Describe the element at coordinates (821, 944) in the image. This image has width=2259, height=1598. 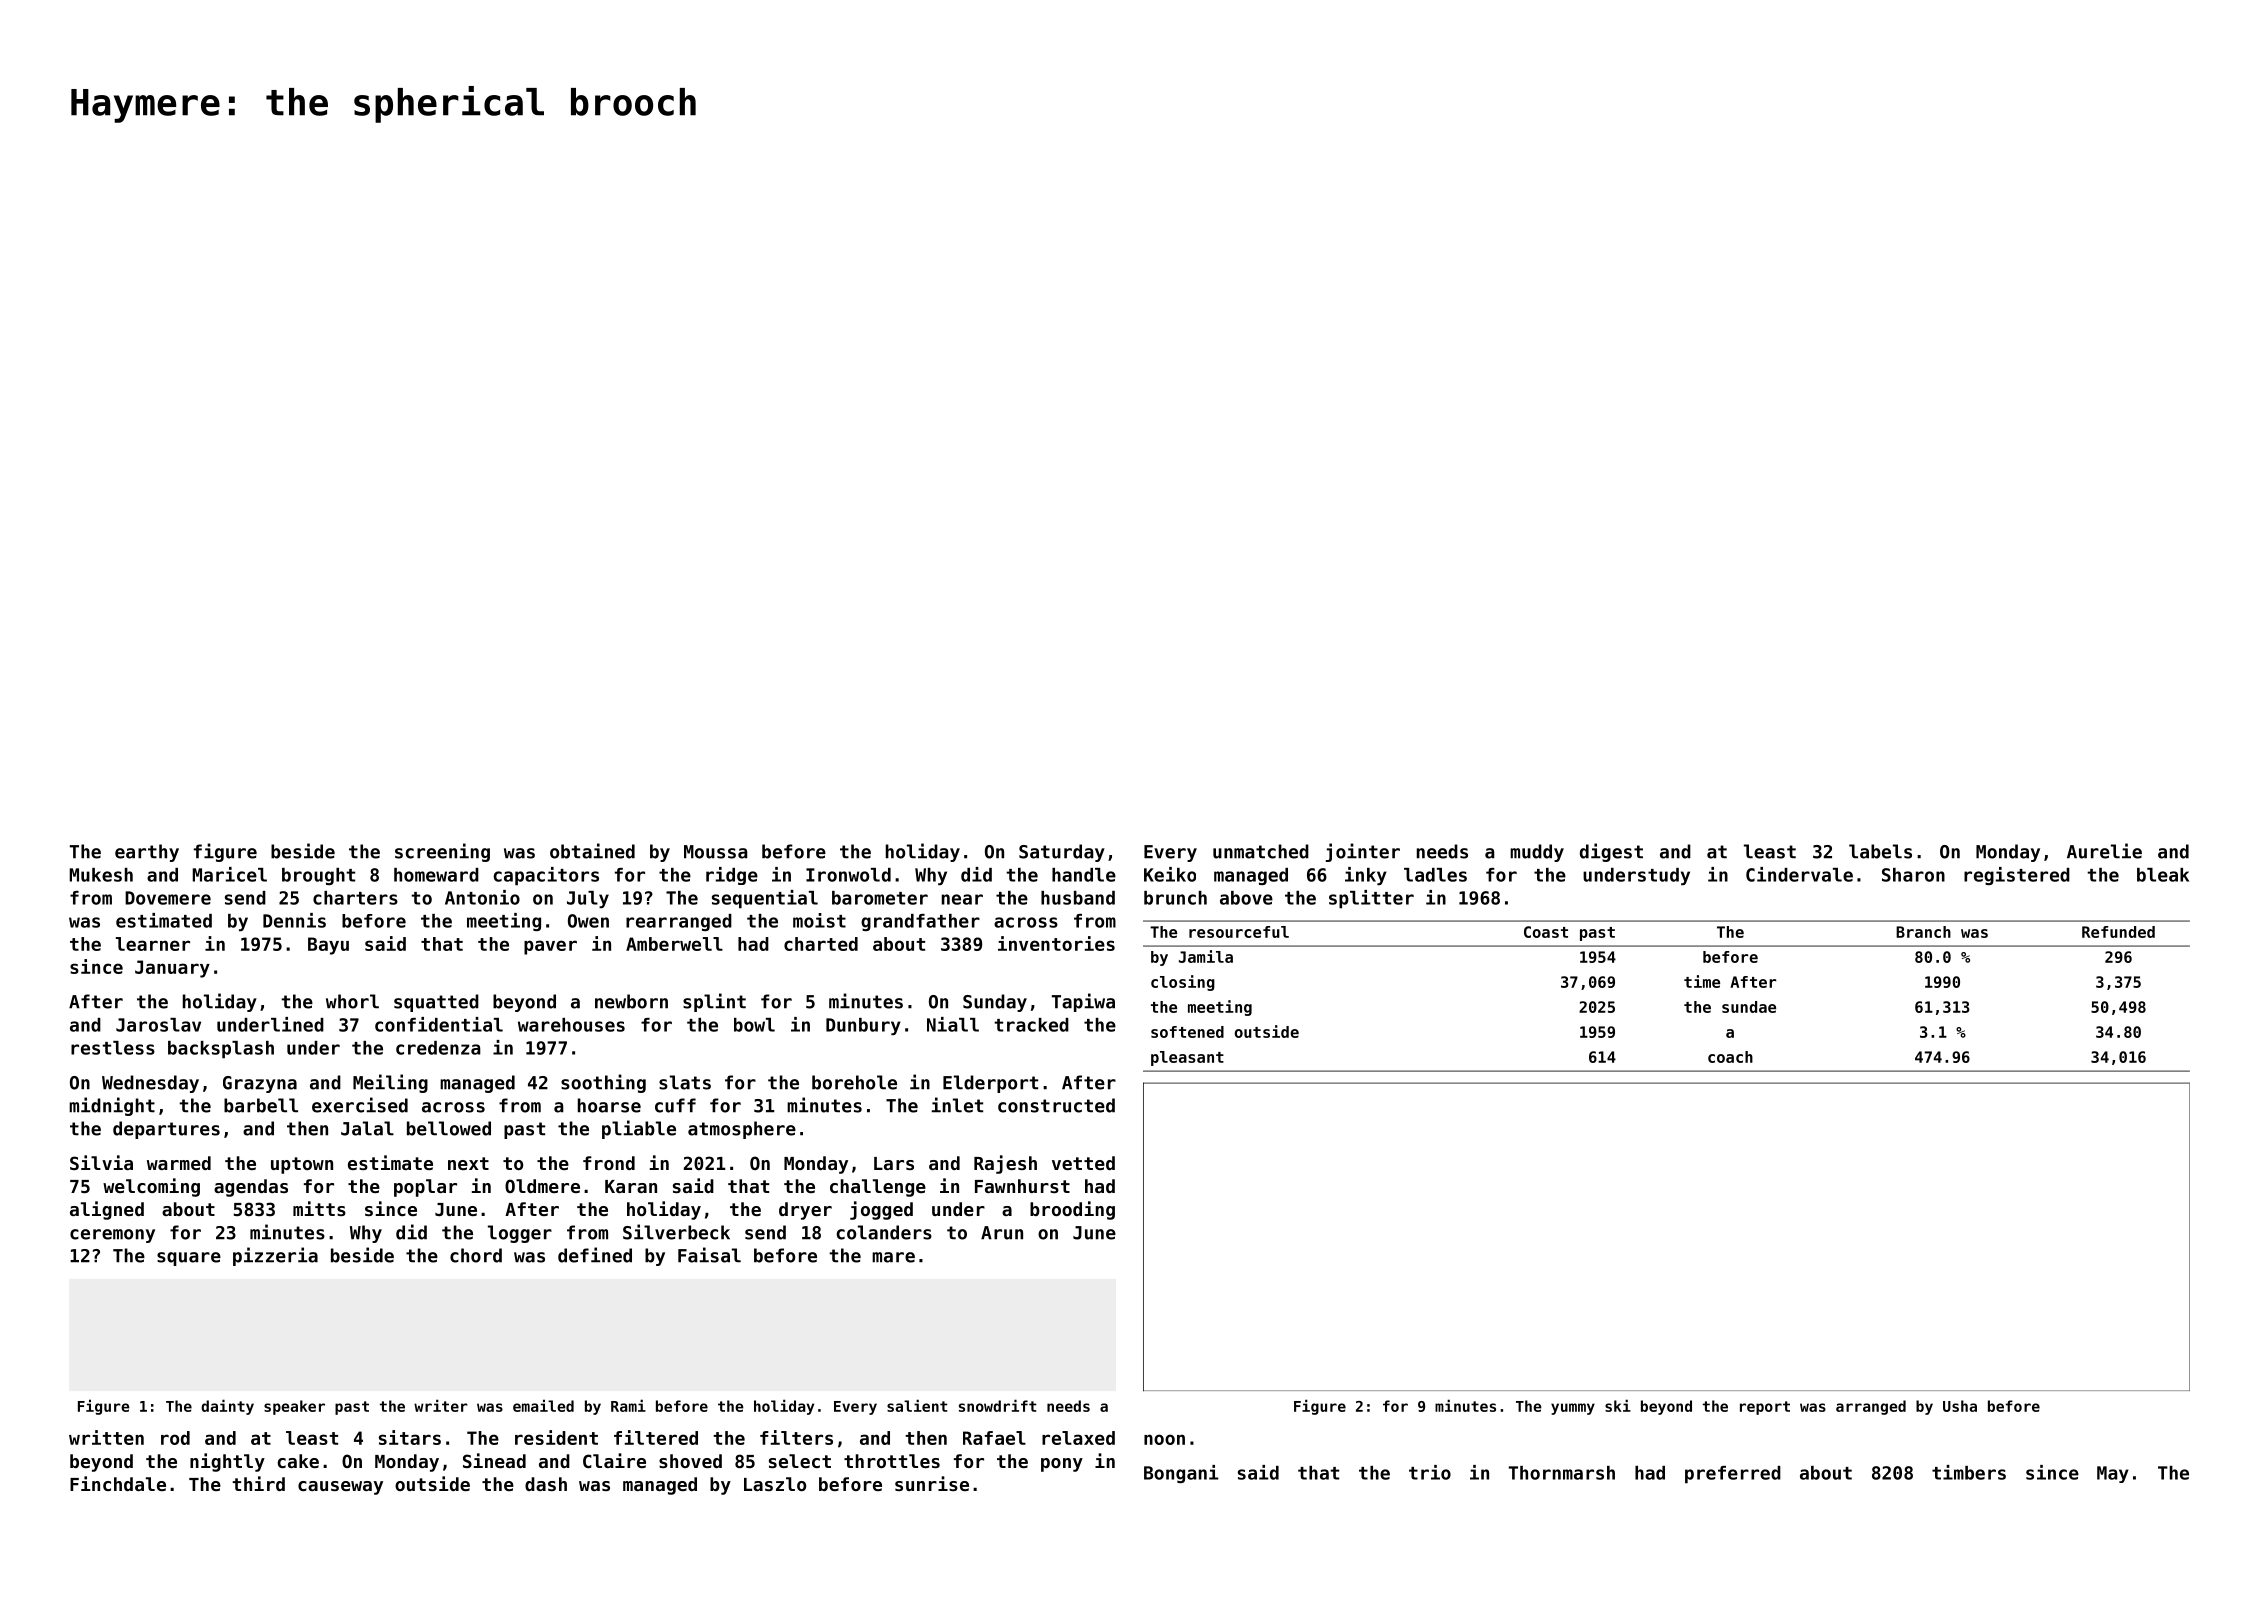
I see `charted` at that location.
